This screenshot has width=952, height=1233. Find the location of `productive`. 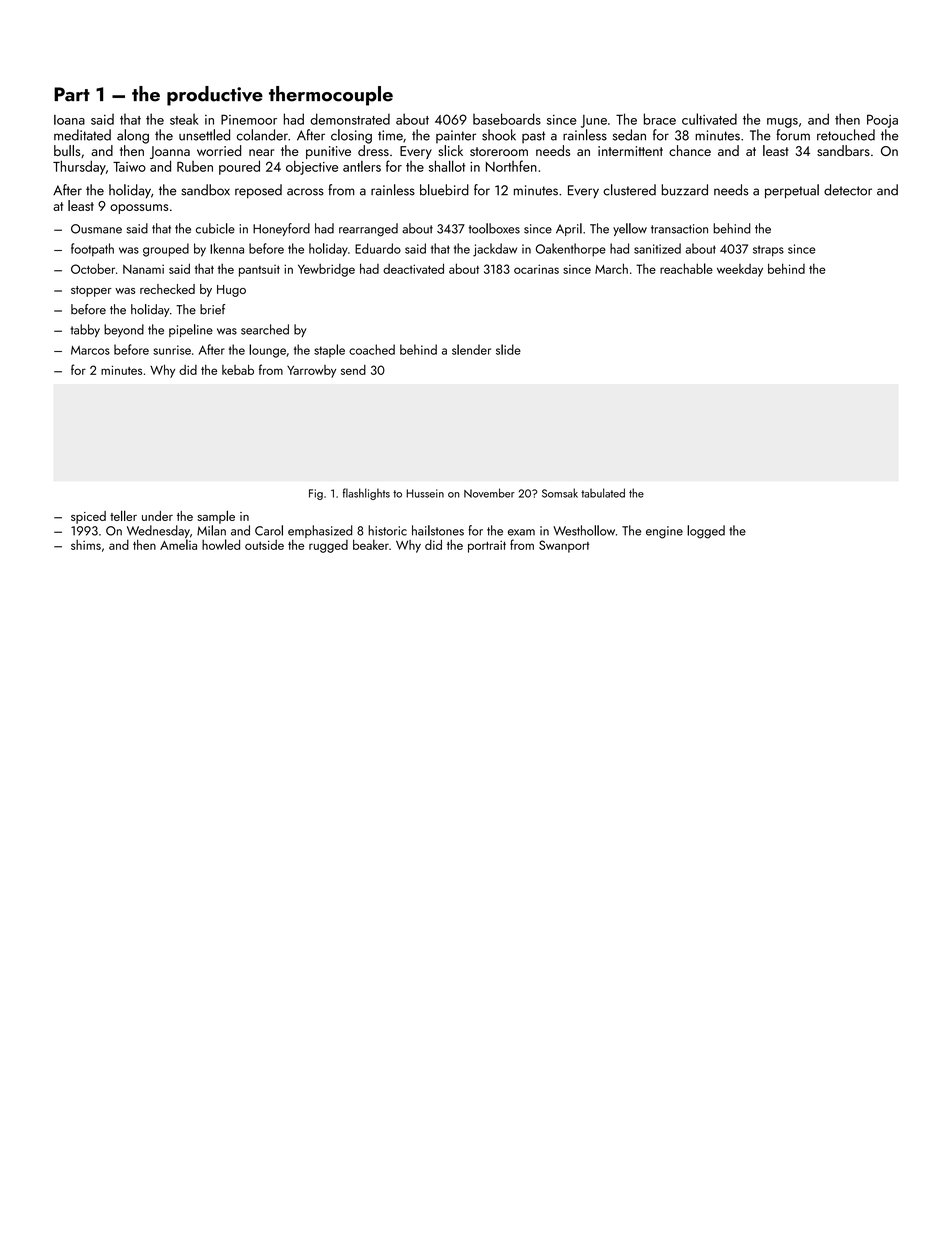

productive is located at coordinates (215, 96).
